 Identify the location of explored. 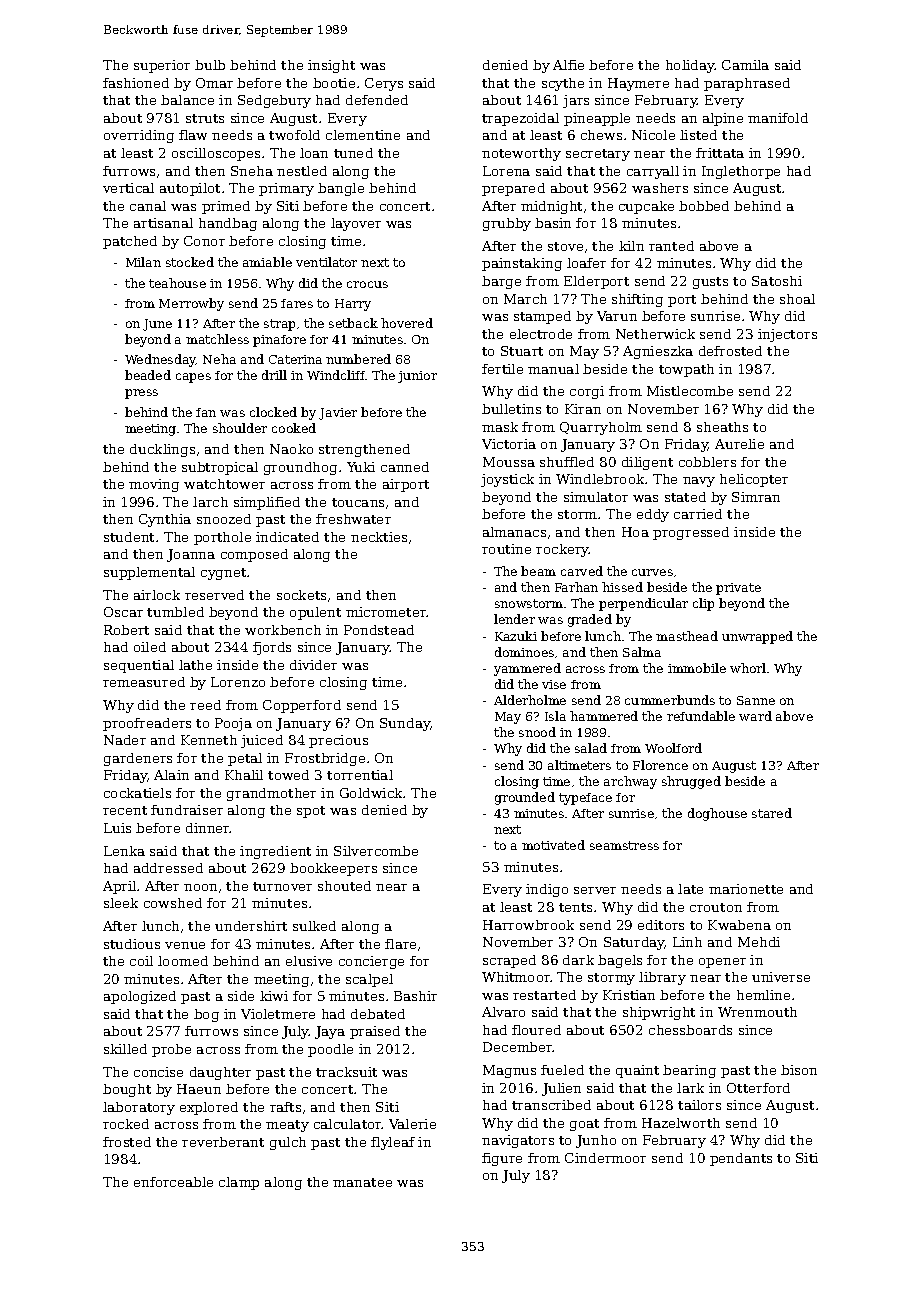
(209, 1108).
